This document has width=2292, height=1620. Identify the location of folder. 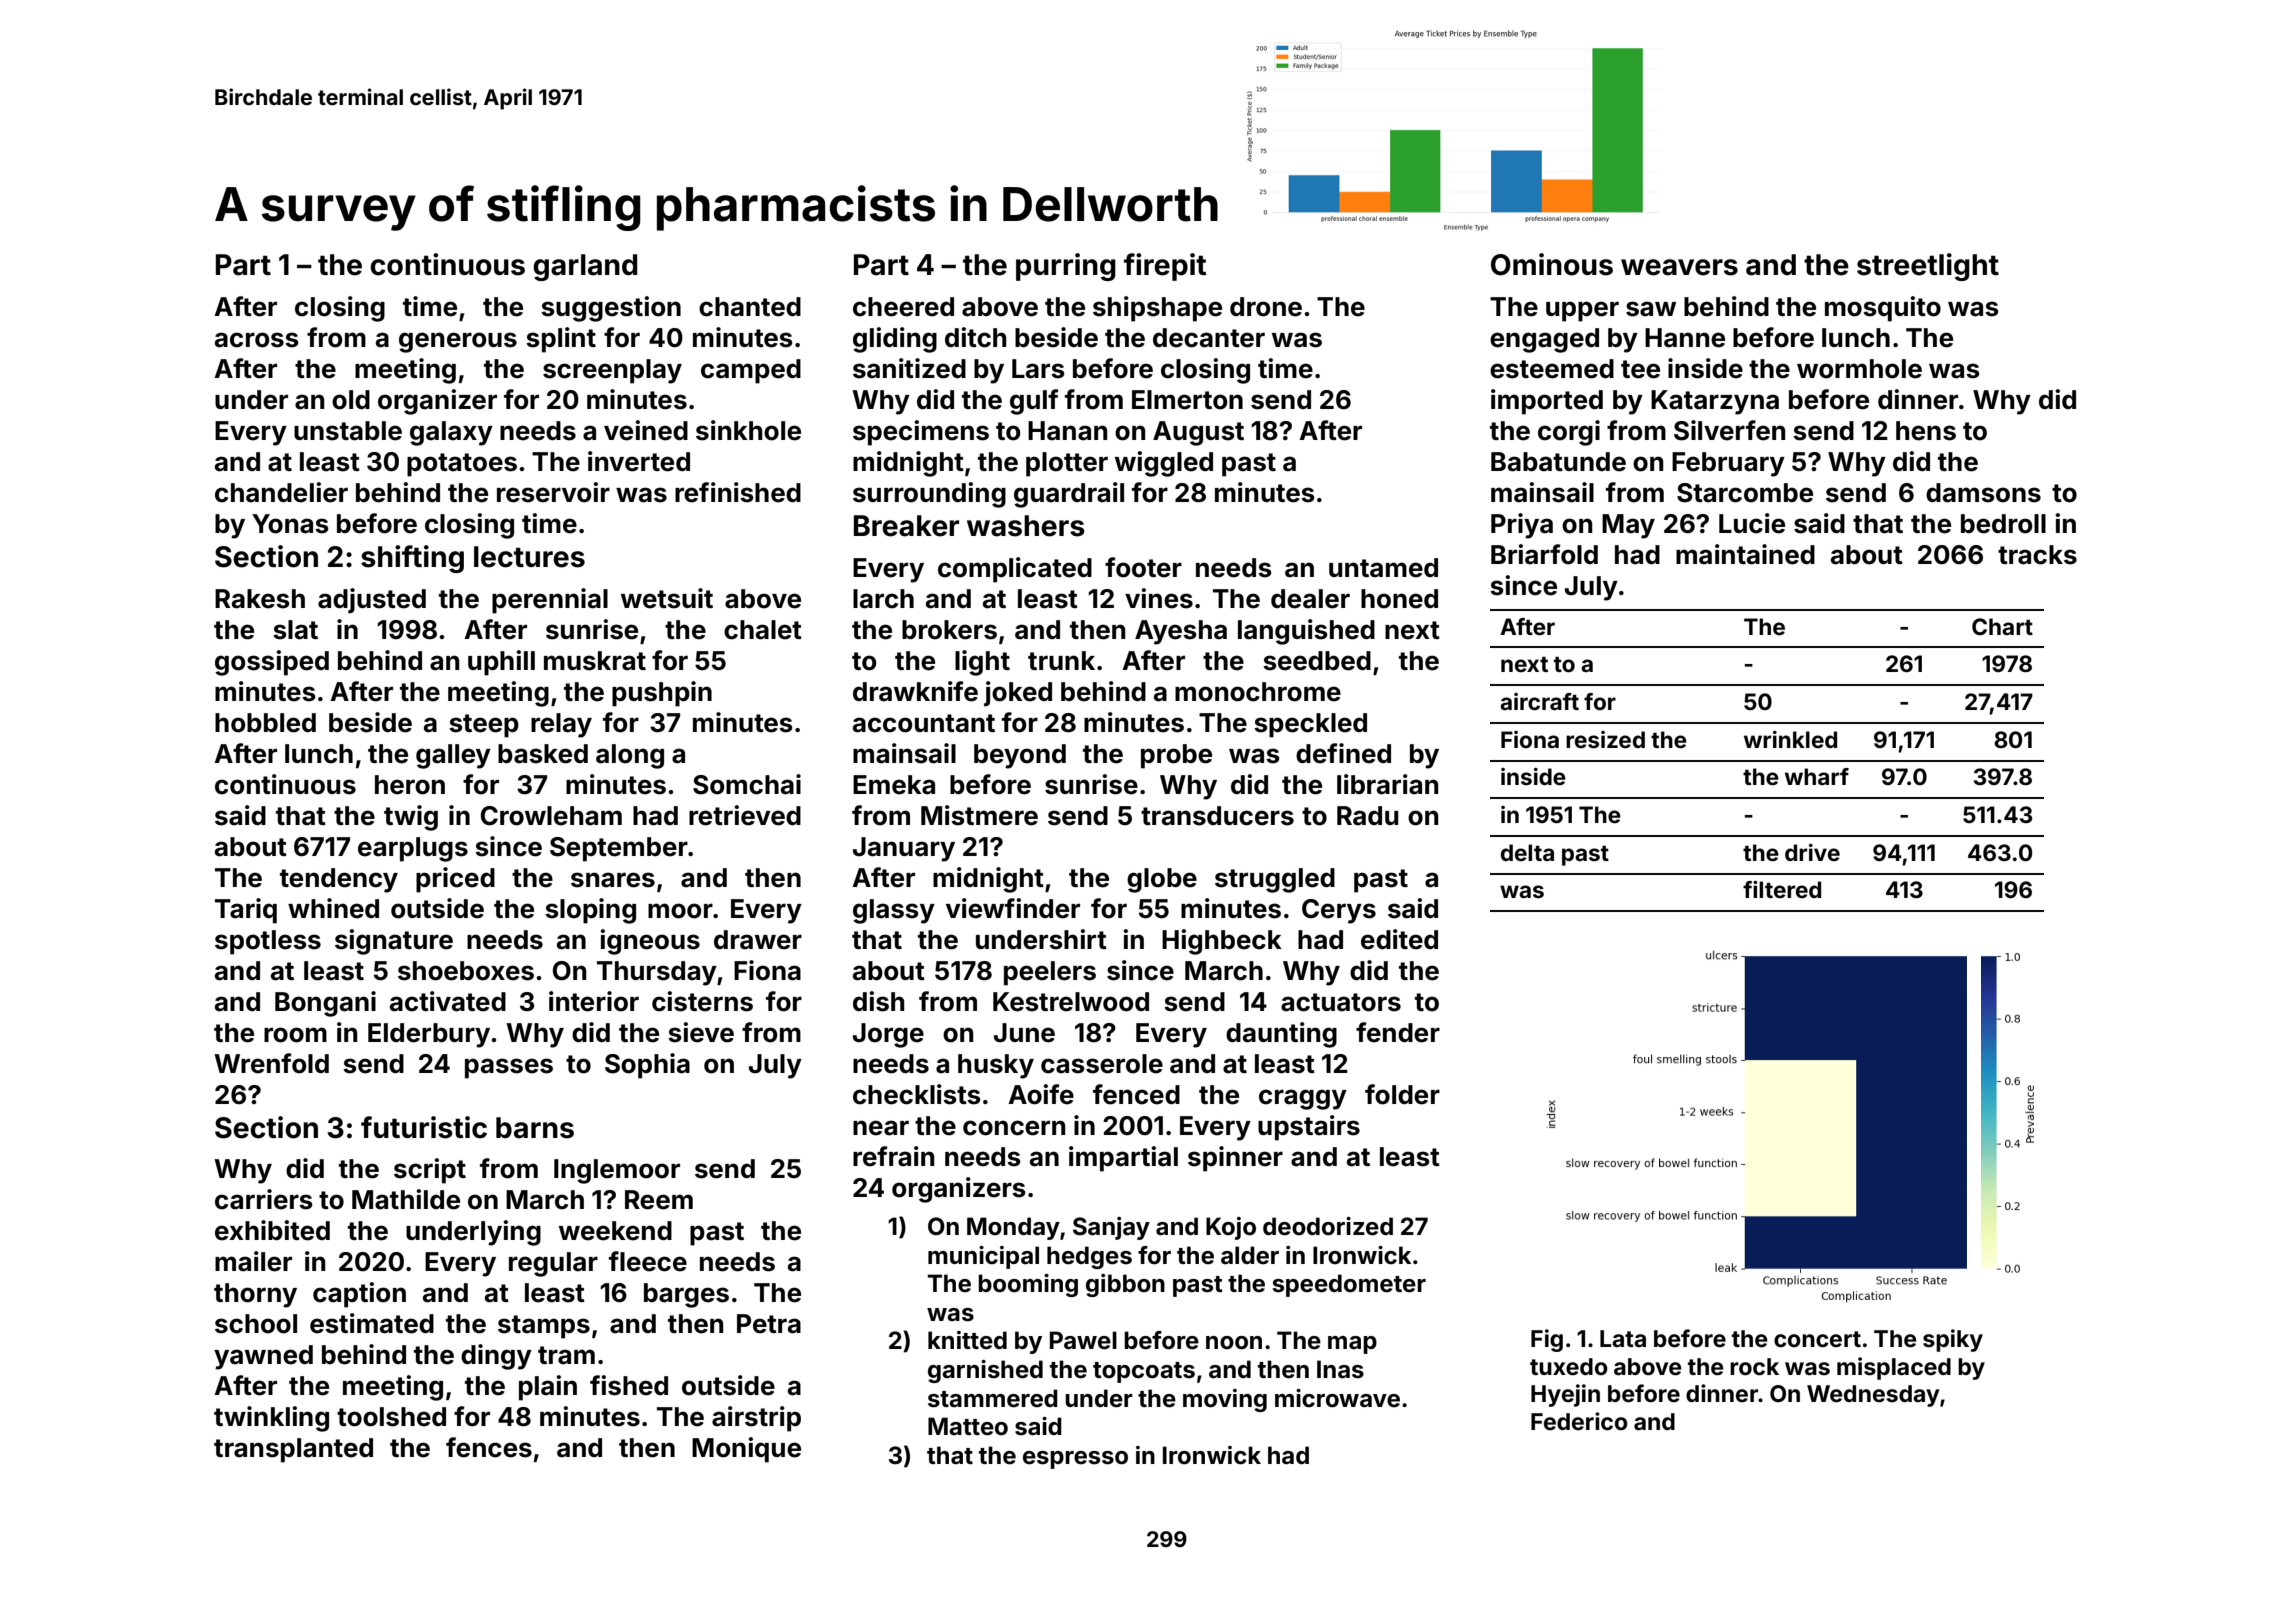
(1402, 1094).
